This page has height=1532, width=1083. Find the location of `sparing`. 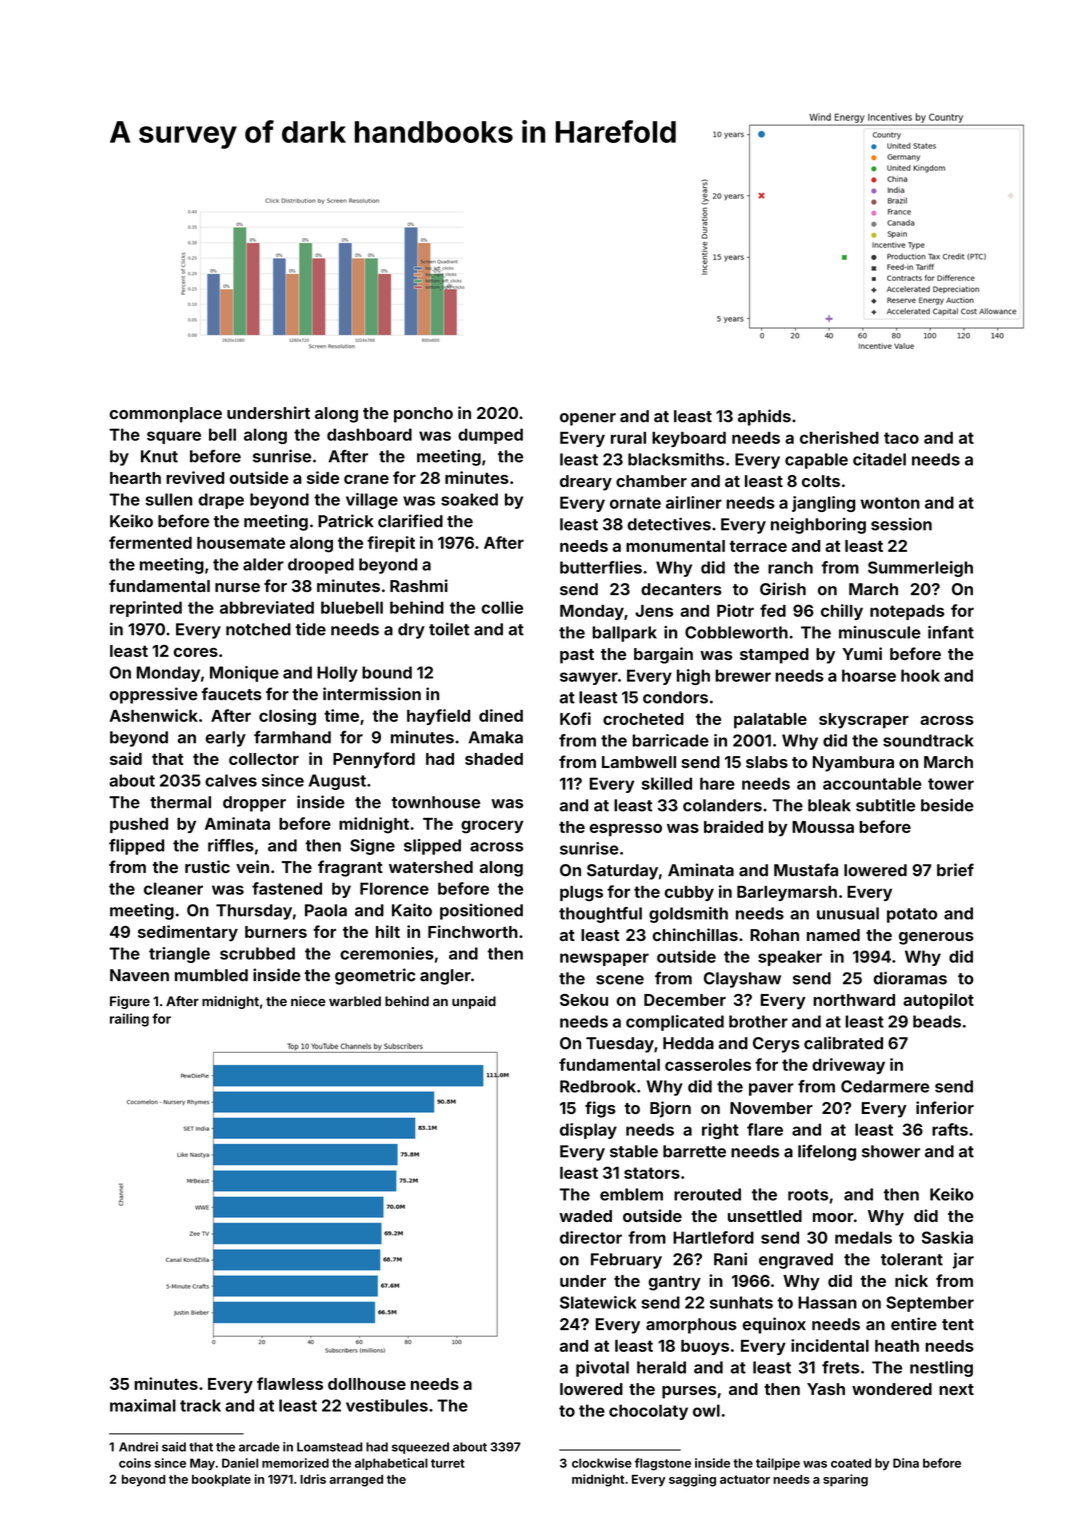

sparing is located at coordinates (845, 1480).
